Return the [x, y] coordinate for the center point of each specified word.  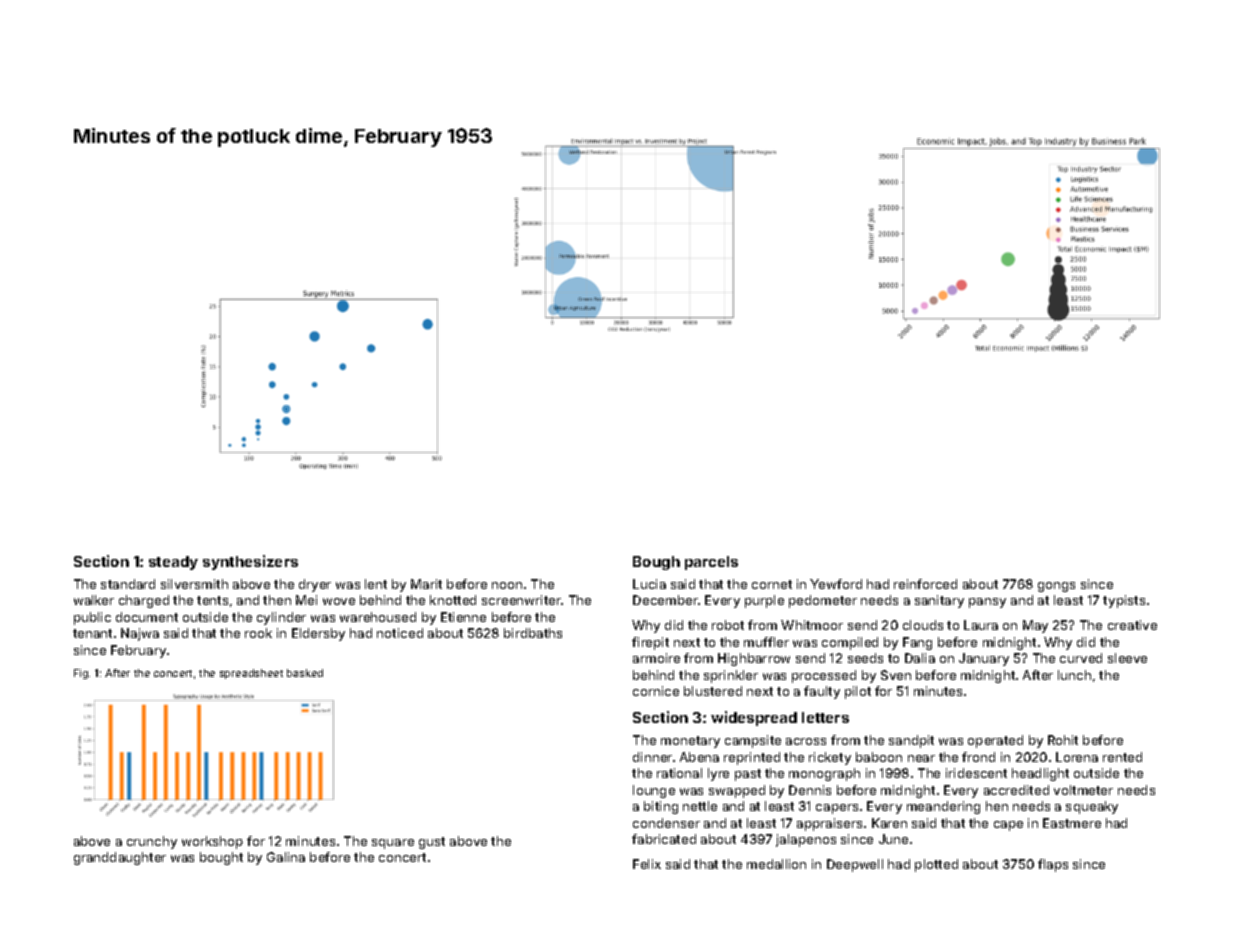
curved [1081, 658]
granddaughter [120, 858]
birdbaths [533, 633]
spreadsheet [251, 674]
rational [679, 773]
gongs [1056, 587]
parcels [711, 563]
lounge [654, 791]
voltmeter [1083, 790]
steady [173, 563]
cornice [656, 691]
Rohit [1063, 740]
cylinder [281, 618]
